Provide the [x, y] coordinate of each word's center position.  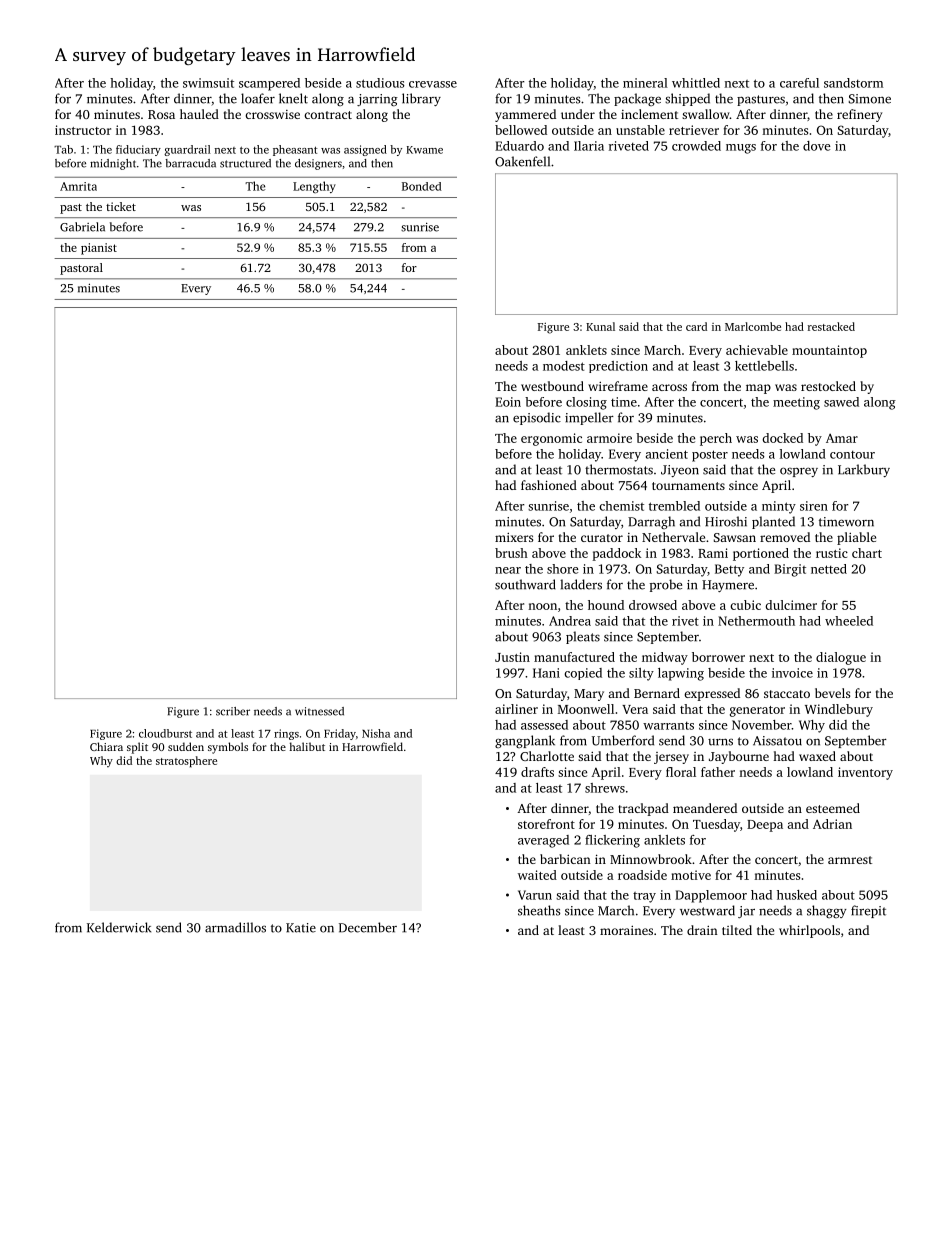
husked [797, 895]
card [696, 326]
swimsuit [208, 83]
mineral [645, 83]
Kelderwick [119, 927]
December [368, 927]
